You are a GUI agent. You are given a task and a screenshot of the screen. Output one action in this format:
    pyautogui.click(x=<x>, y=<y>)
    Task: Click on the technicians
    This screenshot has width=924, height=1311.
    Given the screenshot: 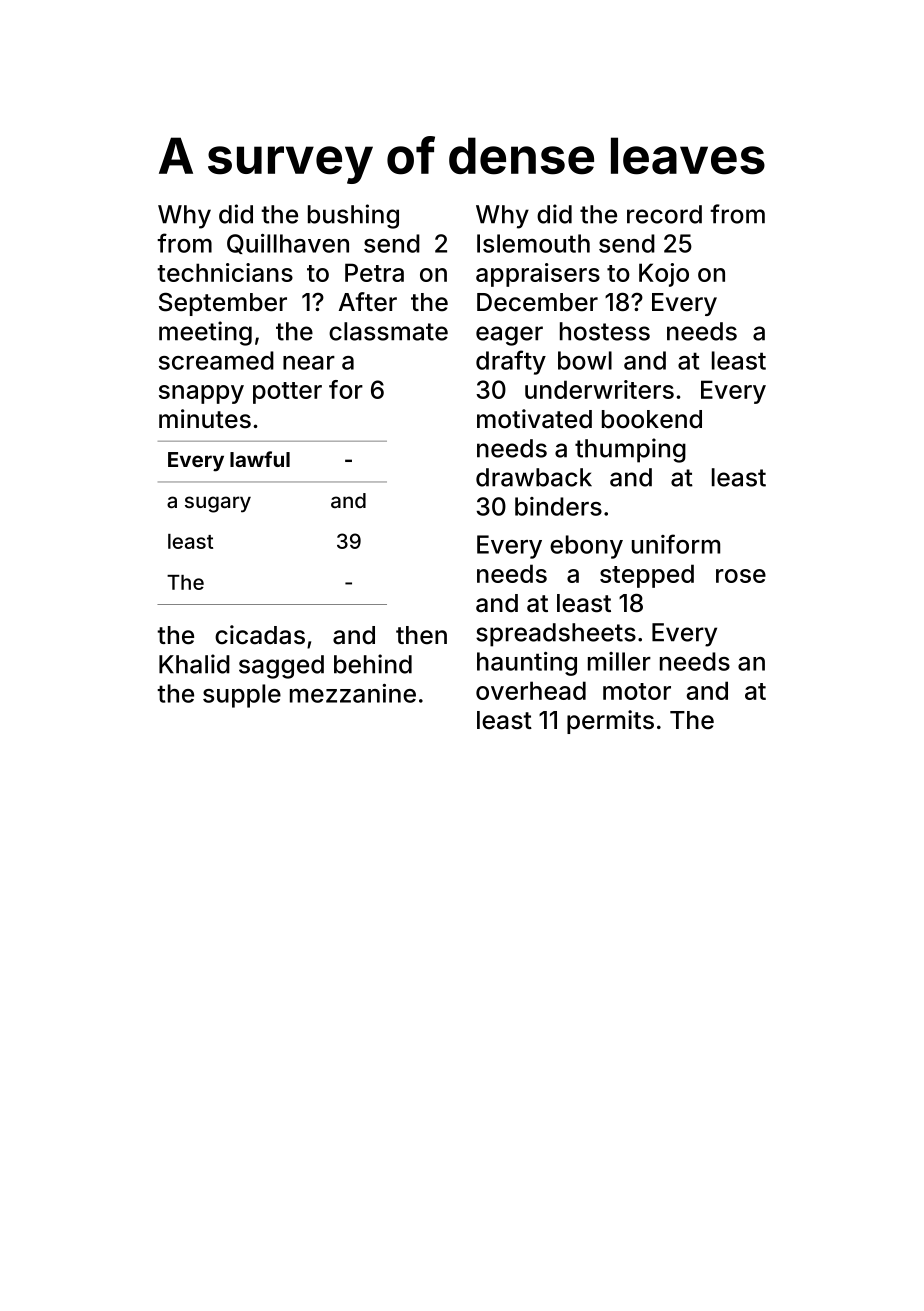 What is the action you would take?
    pyautogui.click(x=225, y=272)
